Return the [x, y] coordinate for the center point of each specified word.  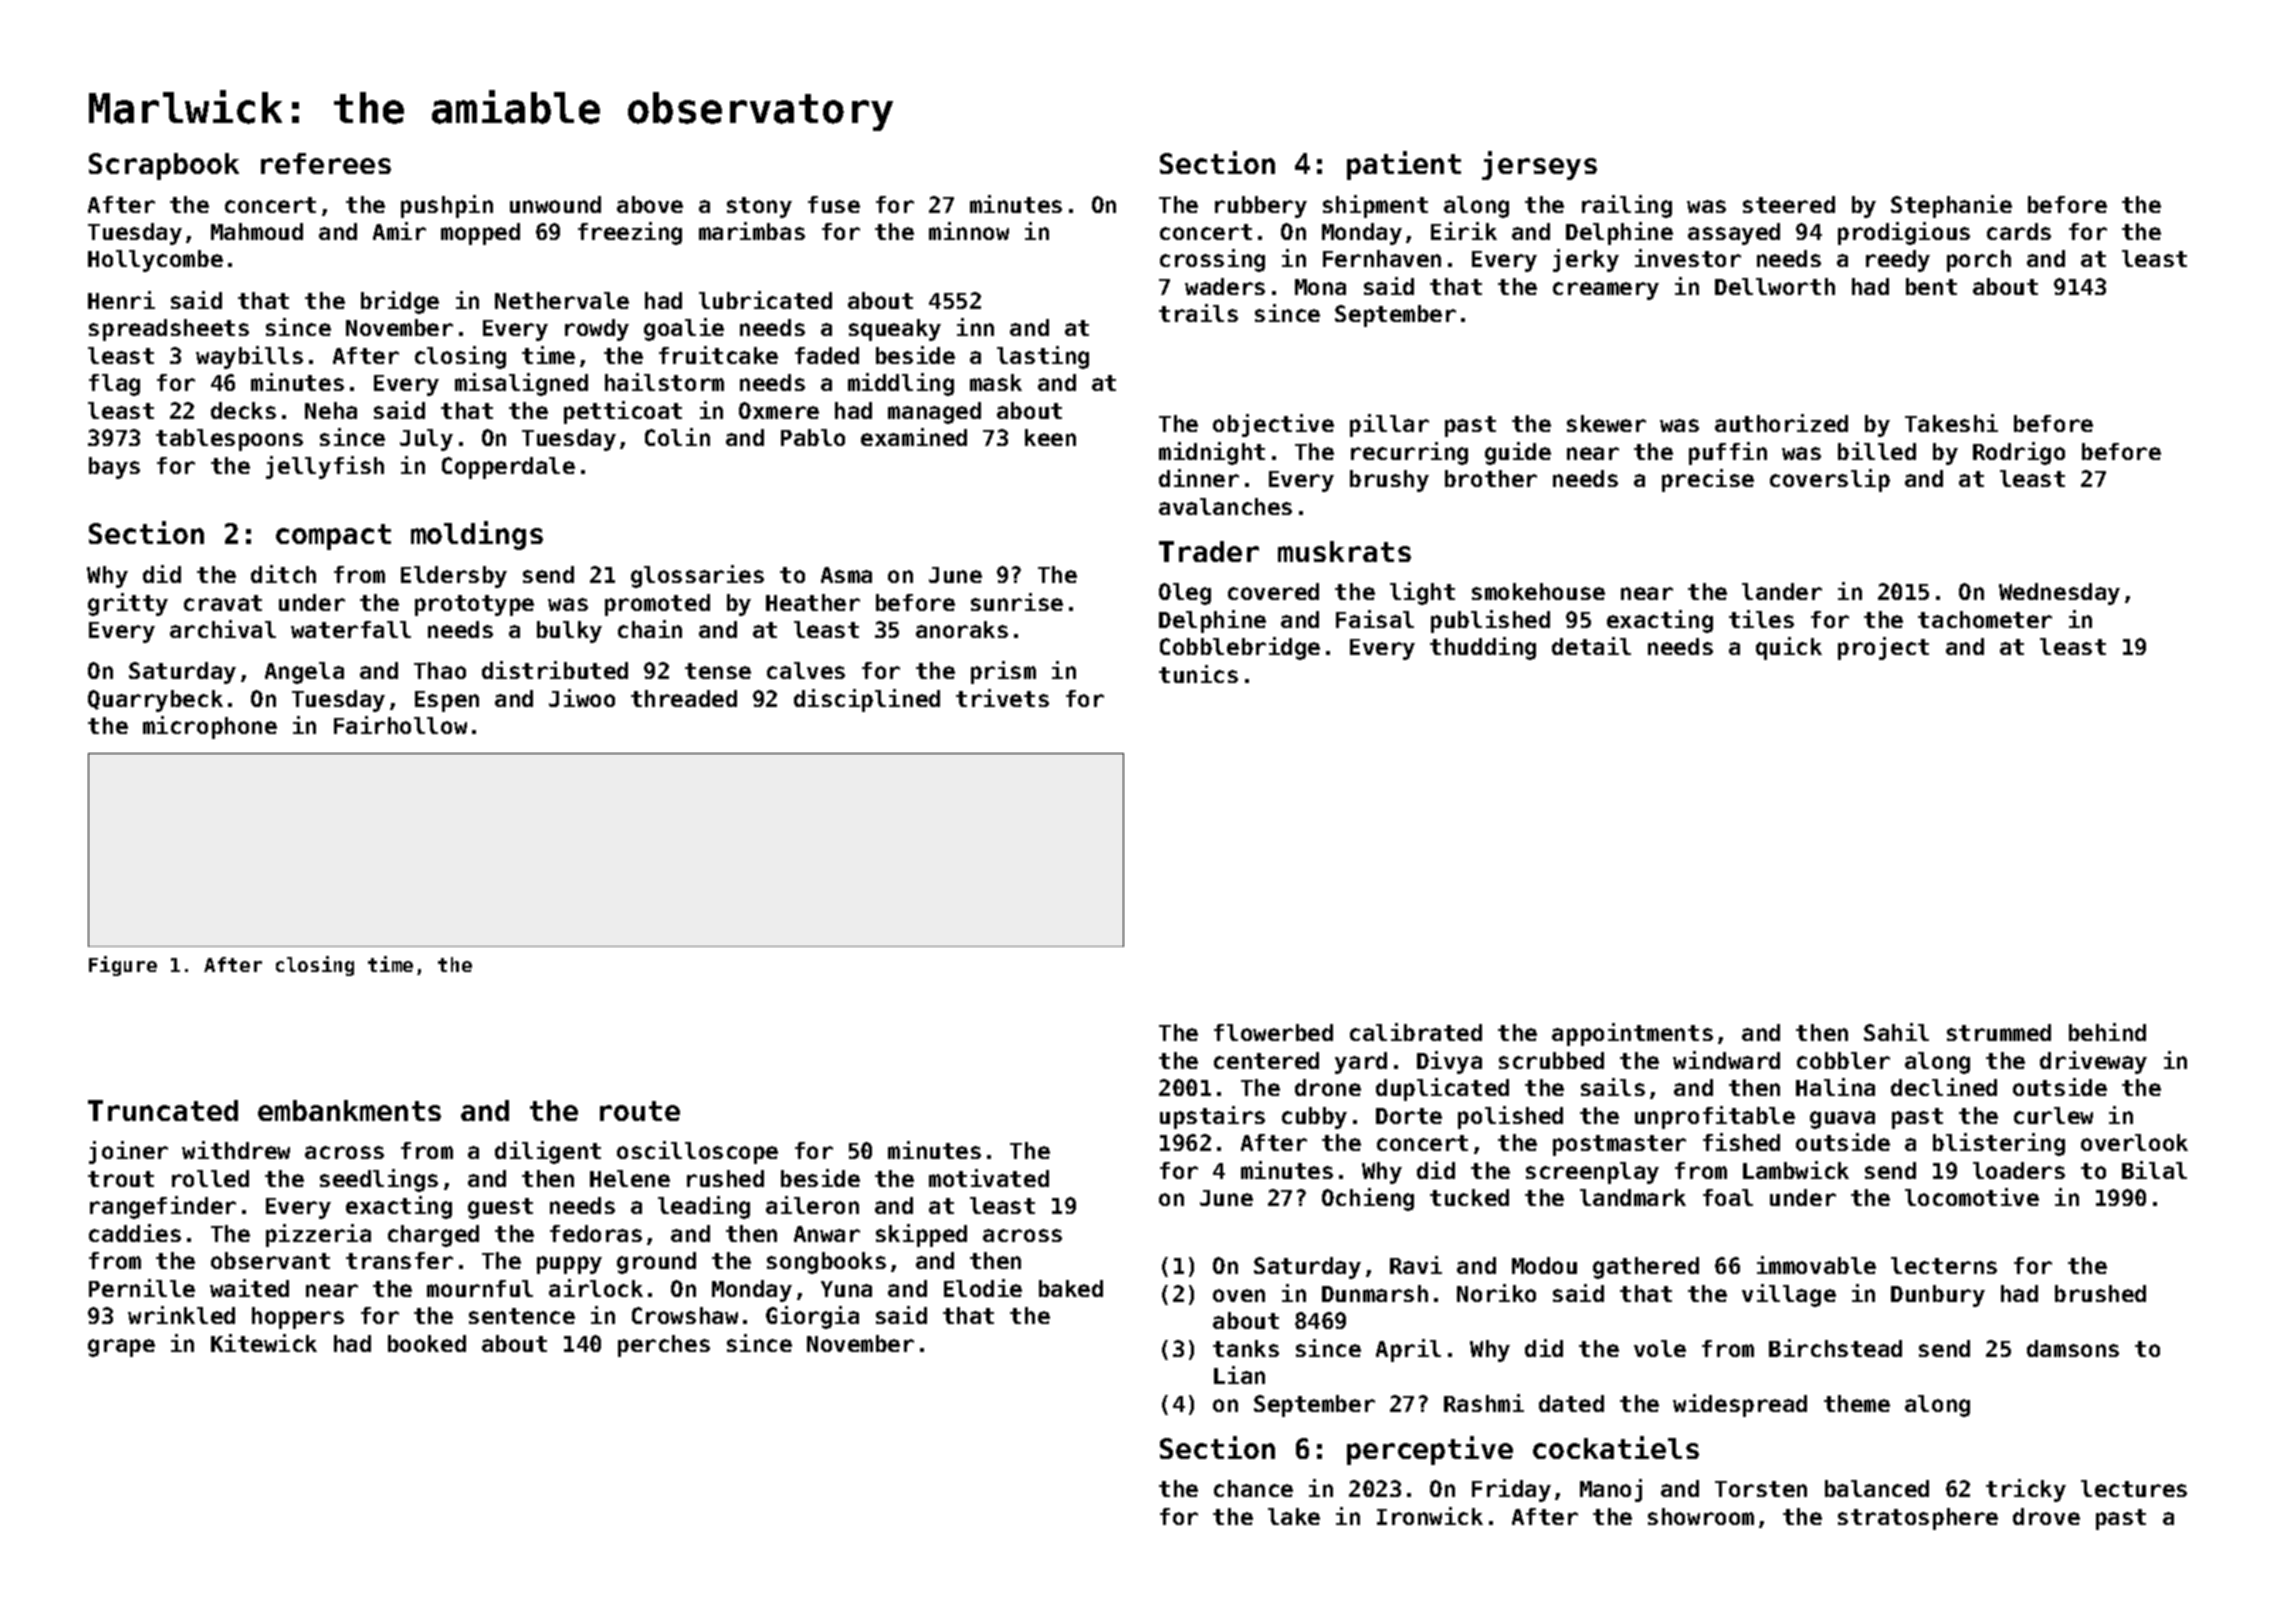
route [640, 1111]
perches [664, 1346]
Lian [1239, 1375]
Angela [304, 673]
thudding [1483, 648]
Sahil [1896, 1032]
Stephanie [1951, 206]
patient [1404, 165]
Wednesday [2059, 594]
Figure [123, 966]
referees [326, 163]
